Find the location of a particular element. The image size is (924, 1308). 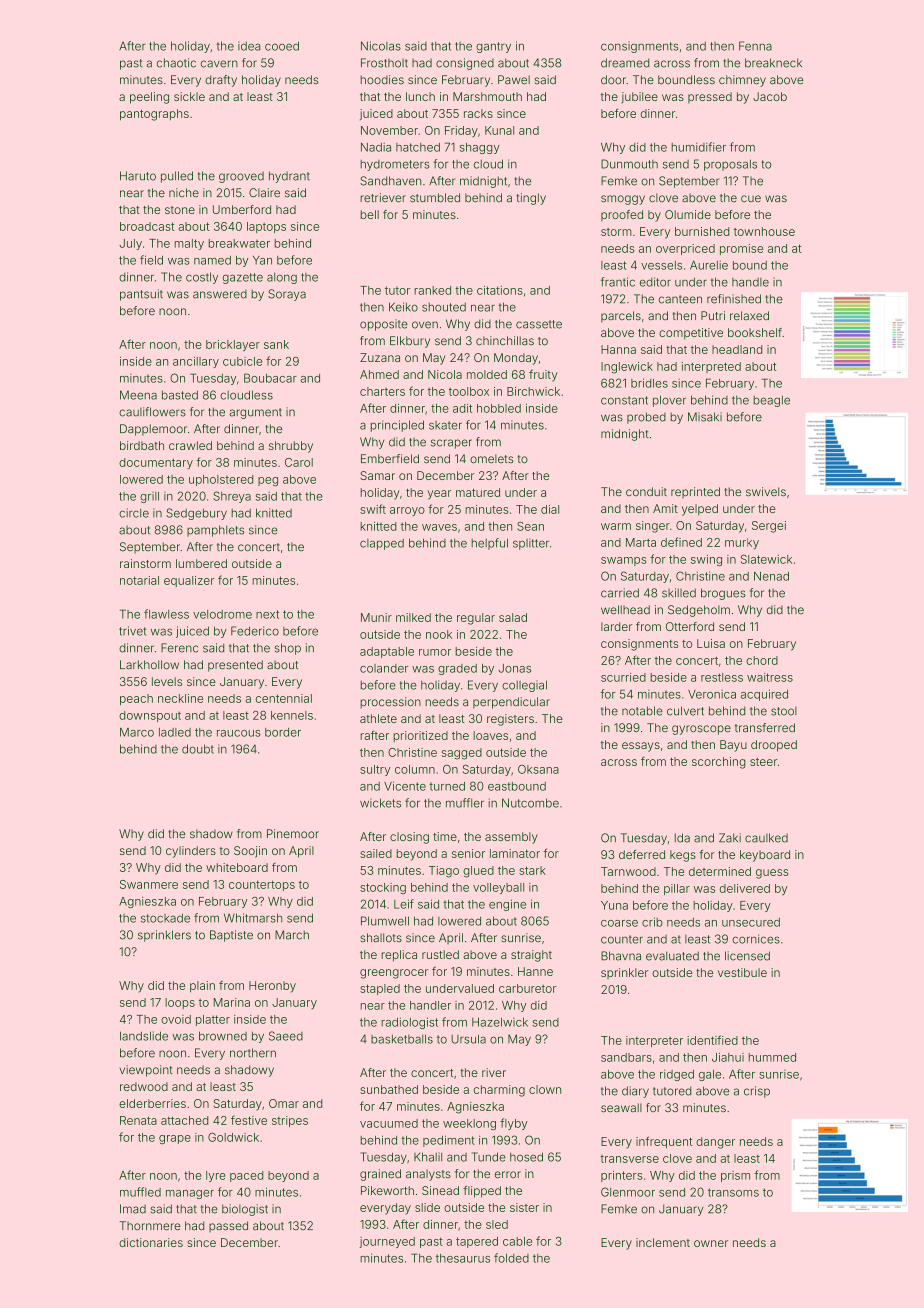

gantry is located at coordinates (493, 47).
